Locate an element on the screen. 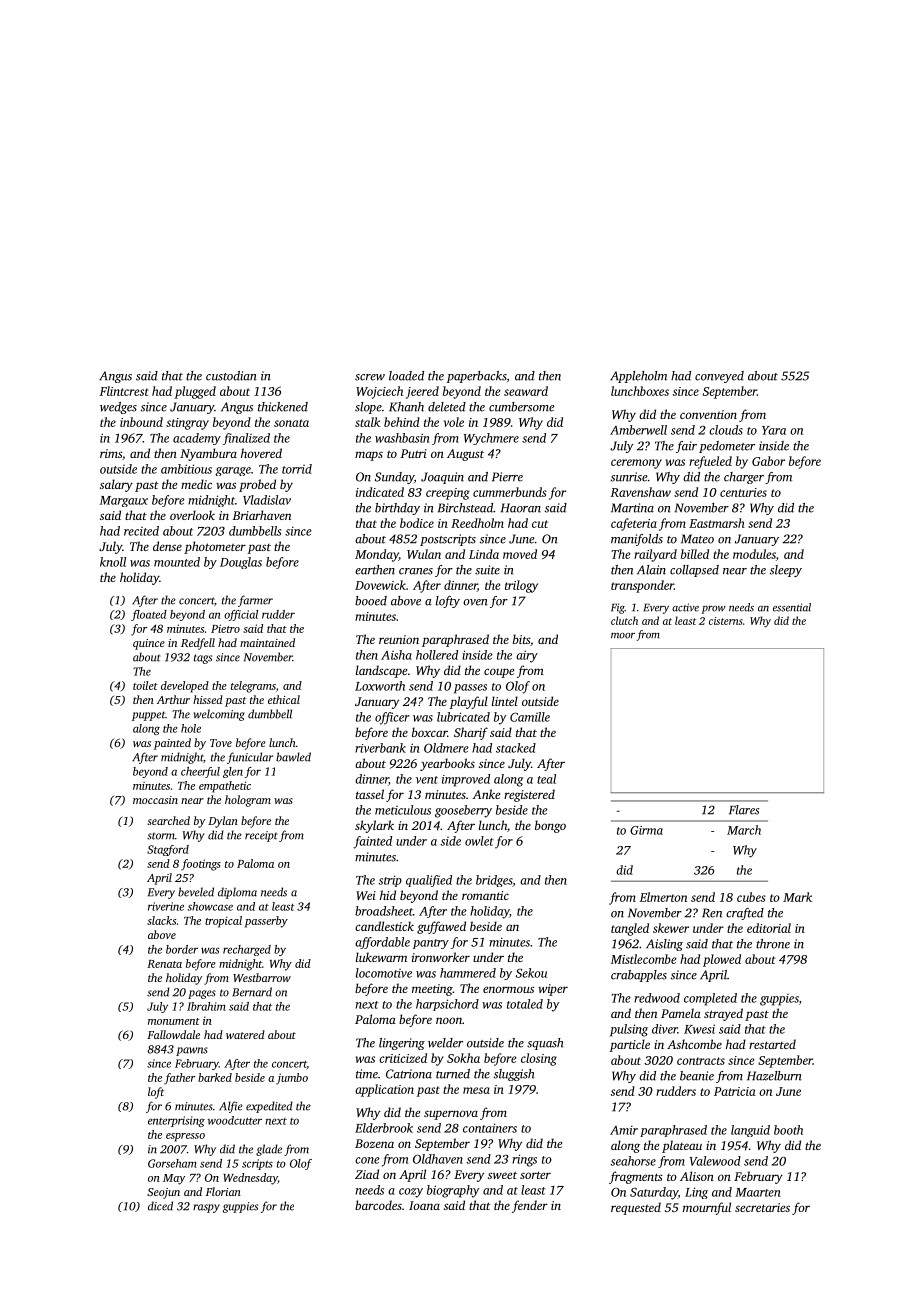 The image size is (924, 1308). Monday is located at coordinates (377, 555).
